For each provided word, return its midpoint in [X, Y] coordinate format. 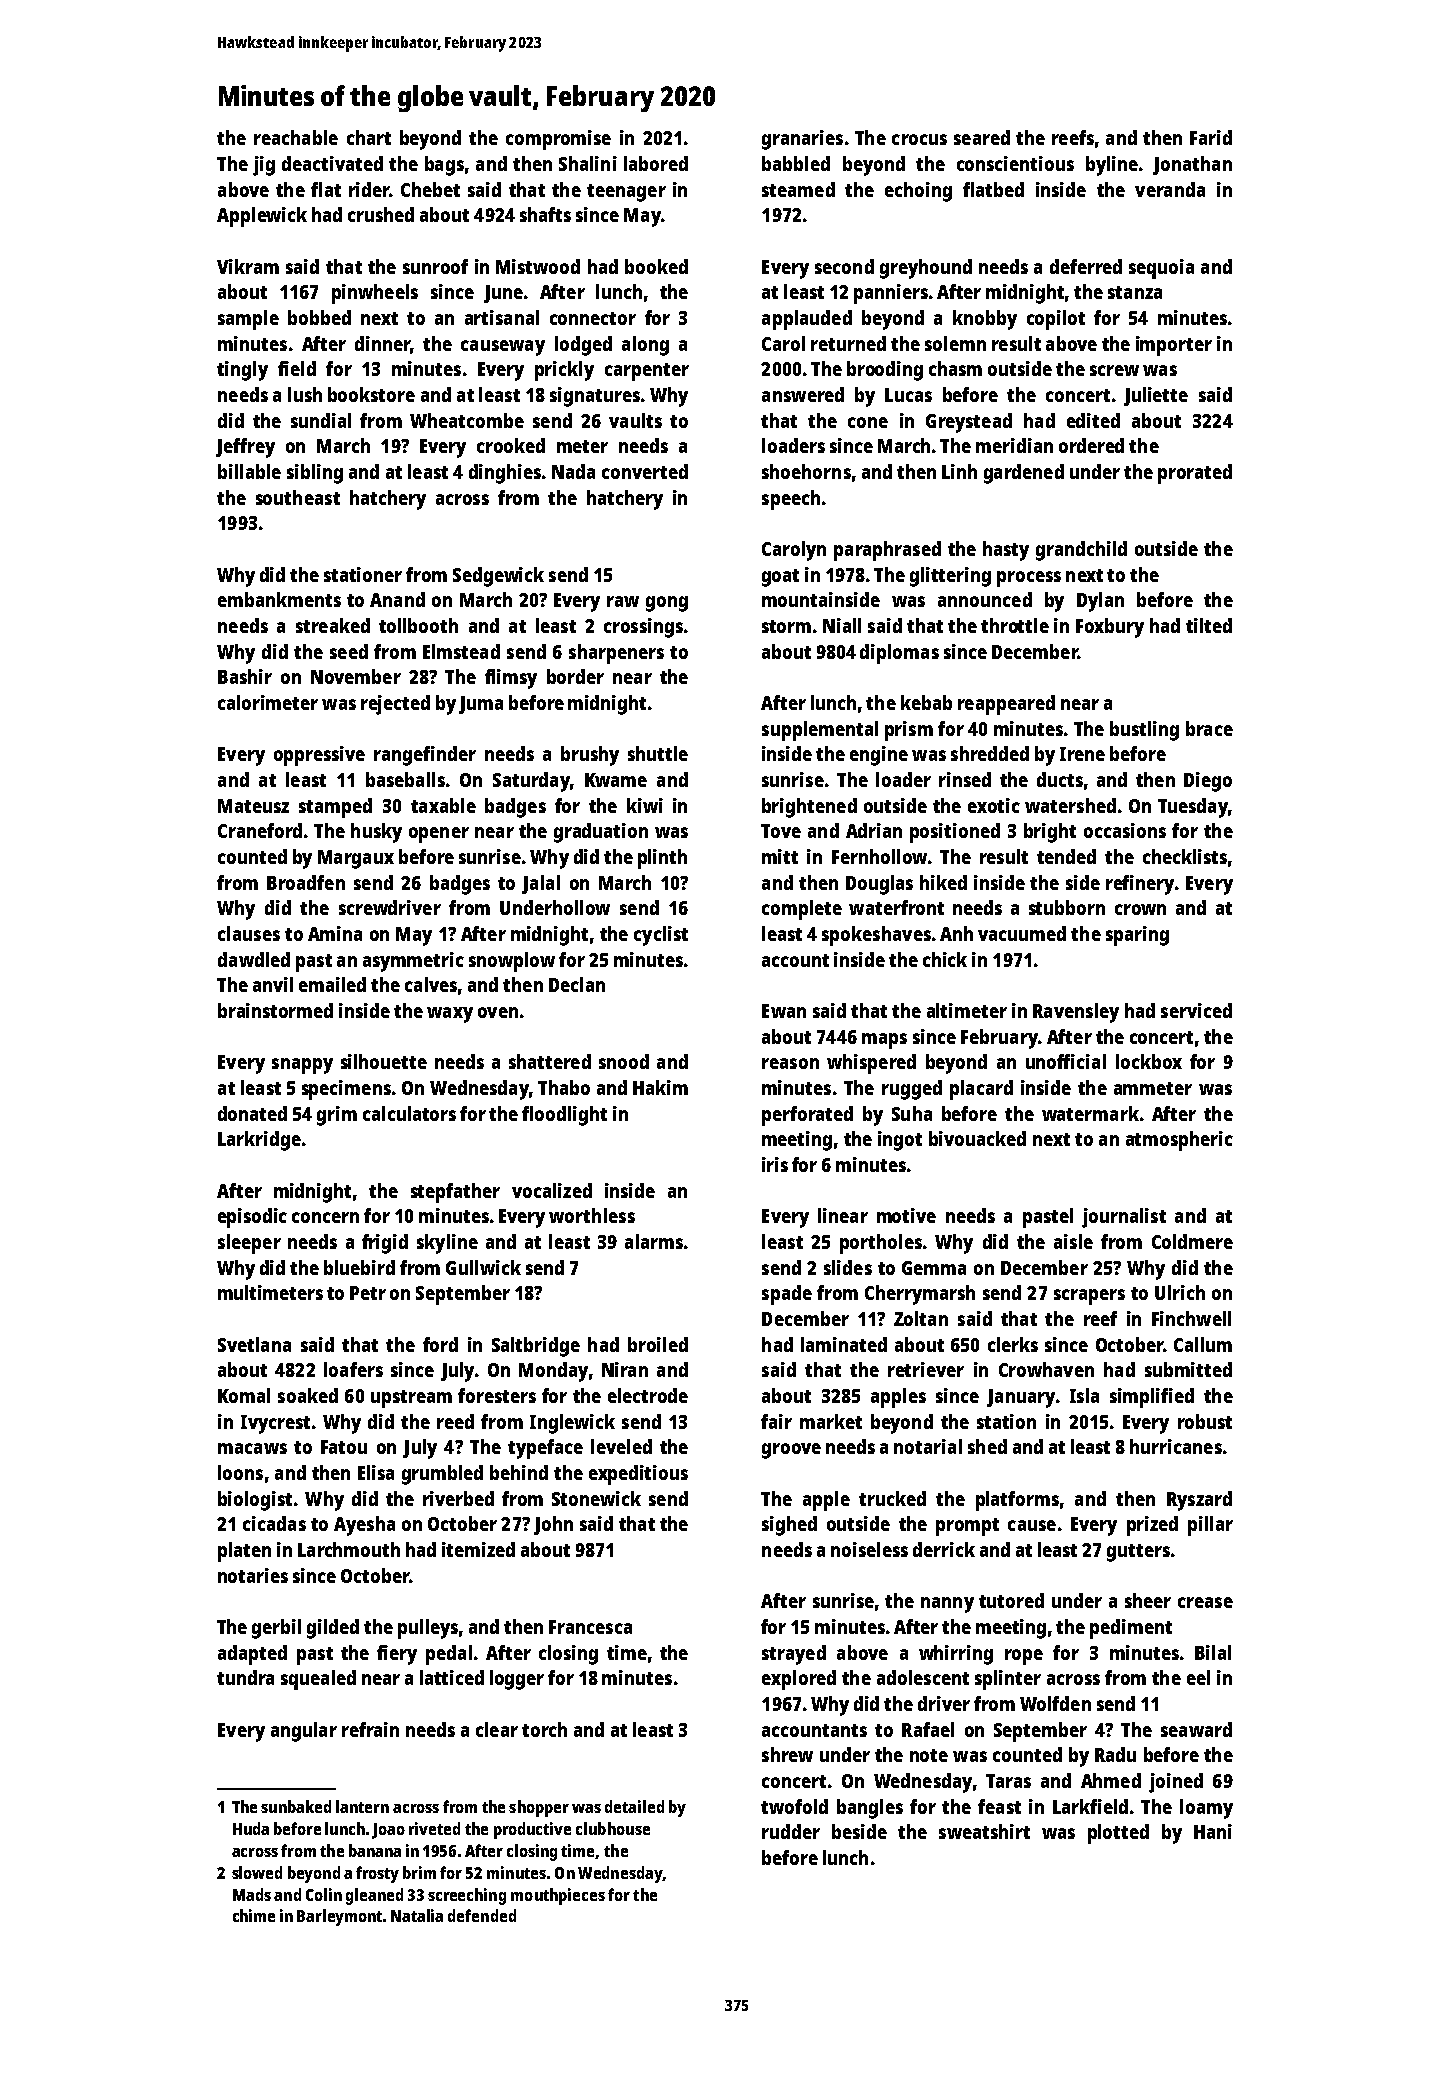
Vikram [248, 266]
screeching [467, 1896]
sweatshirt [984, 1831]
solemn [955, 343]
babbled [796, 163]
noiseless [869, 1549]
